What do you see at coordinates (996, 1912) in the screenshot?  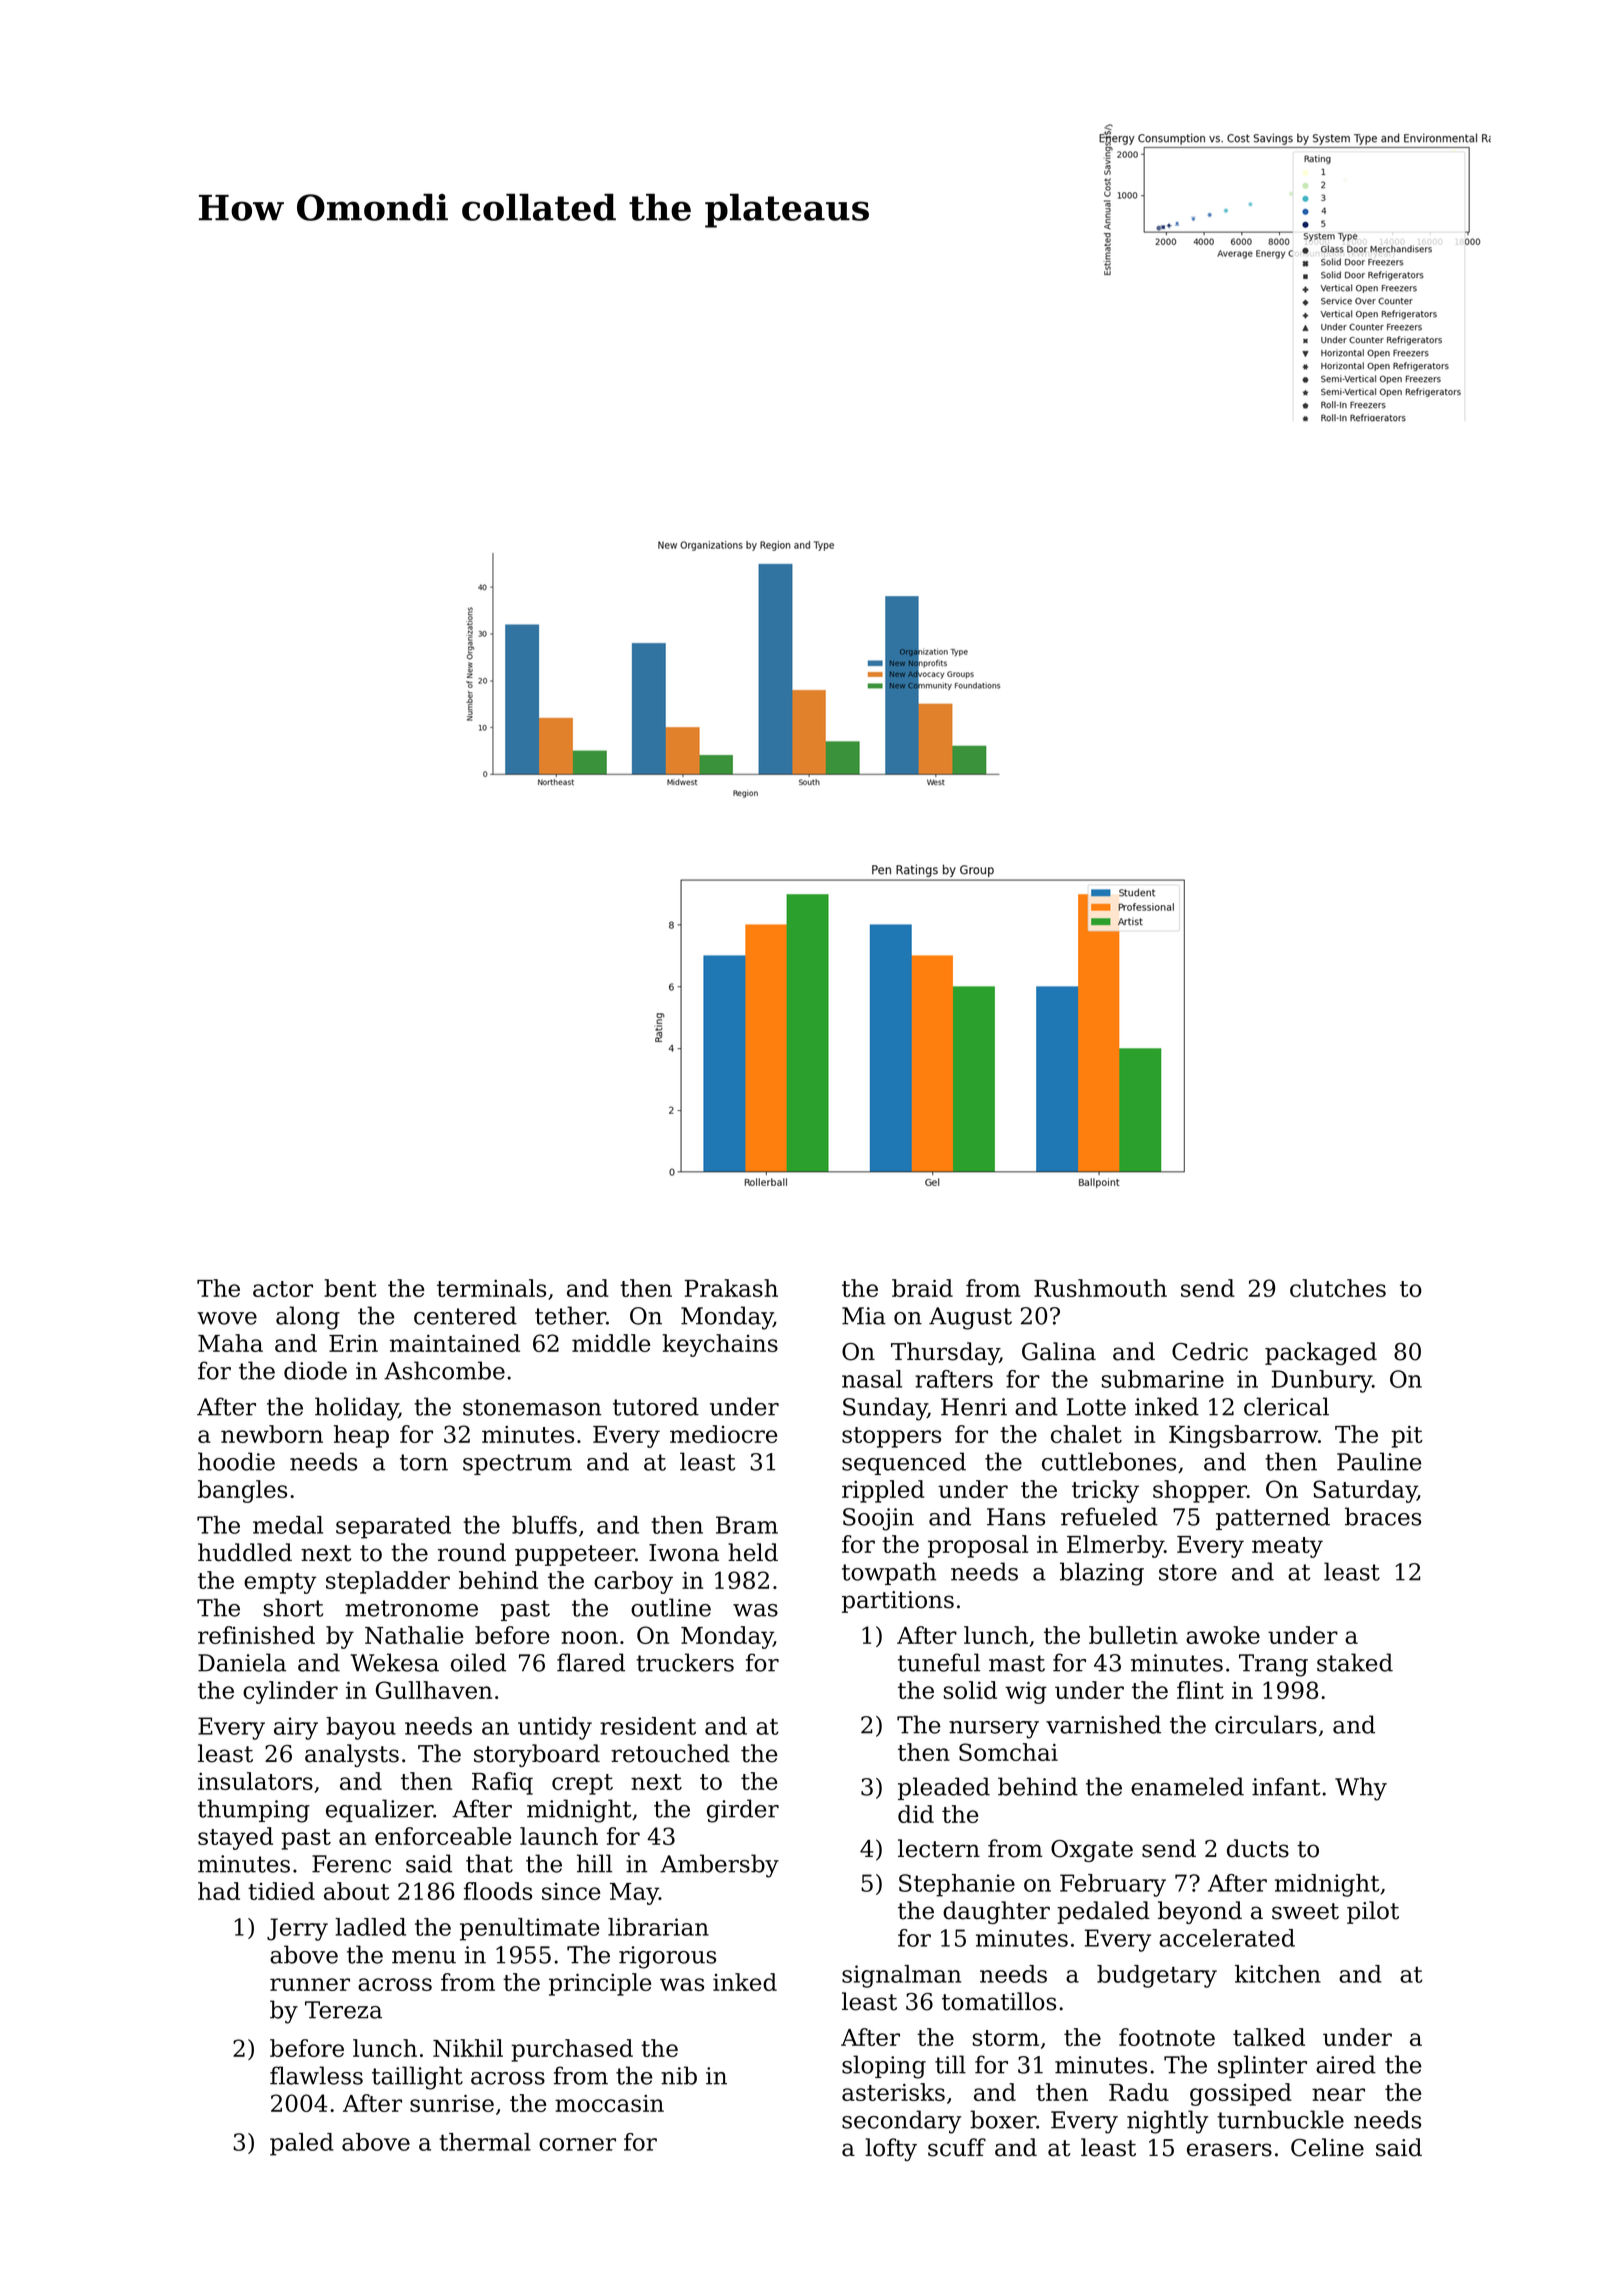 I see `daughter` at bounding box center [996, 1912].
